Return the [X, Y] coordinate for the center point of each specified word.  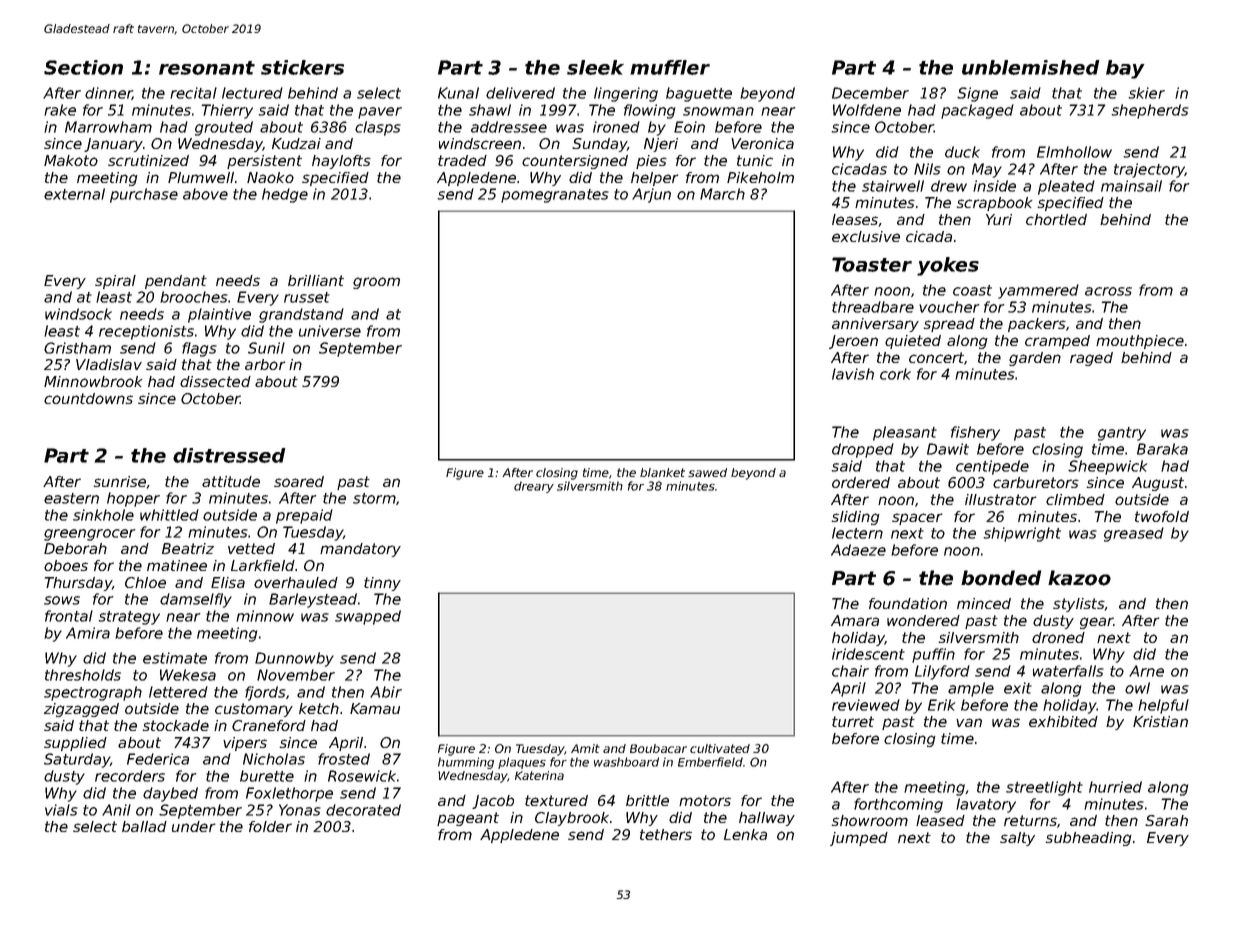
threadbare [873, 307]
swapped [368, 617]
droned [1058, 637]
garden [1035, 359]
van [969, 722]
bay [1125, 69]
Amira [88, 633]
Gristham [77, 348]
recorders [130, 776]
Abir [386, 692]
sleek [595, 67]
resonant [207, 68]
